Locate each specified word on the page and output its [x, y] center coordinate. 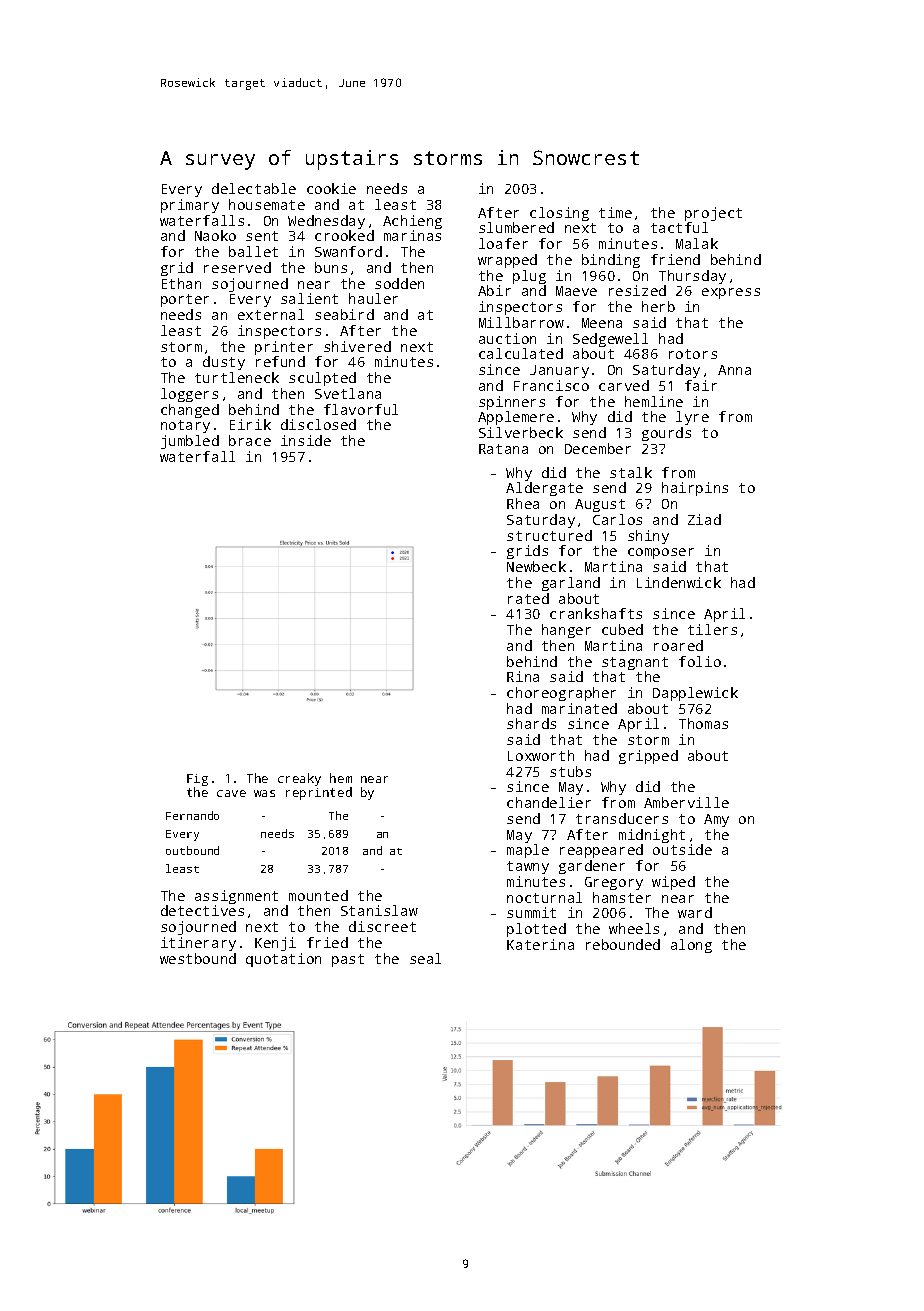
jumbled [190, 442]
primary [190, 206]
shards [531, 723]
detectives [202, 910]
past [348, 960]
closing [559, 214]
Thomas [703, 723]
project [713, 214]
